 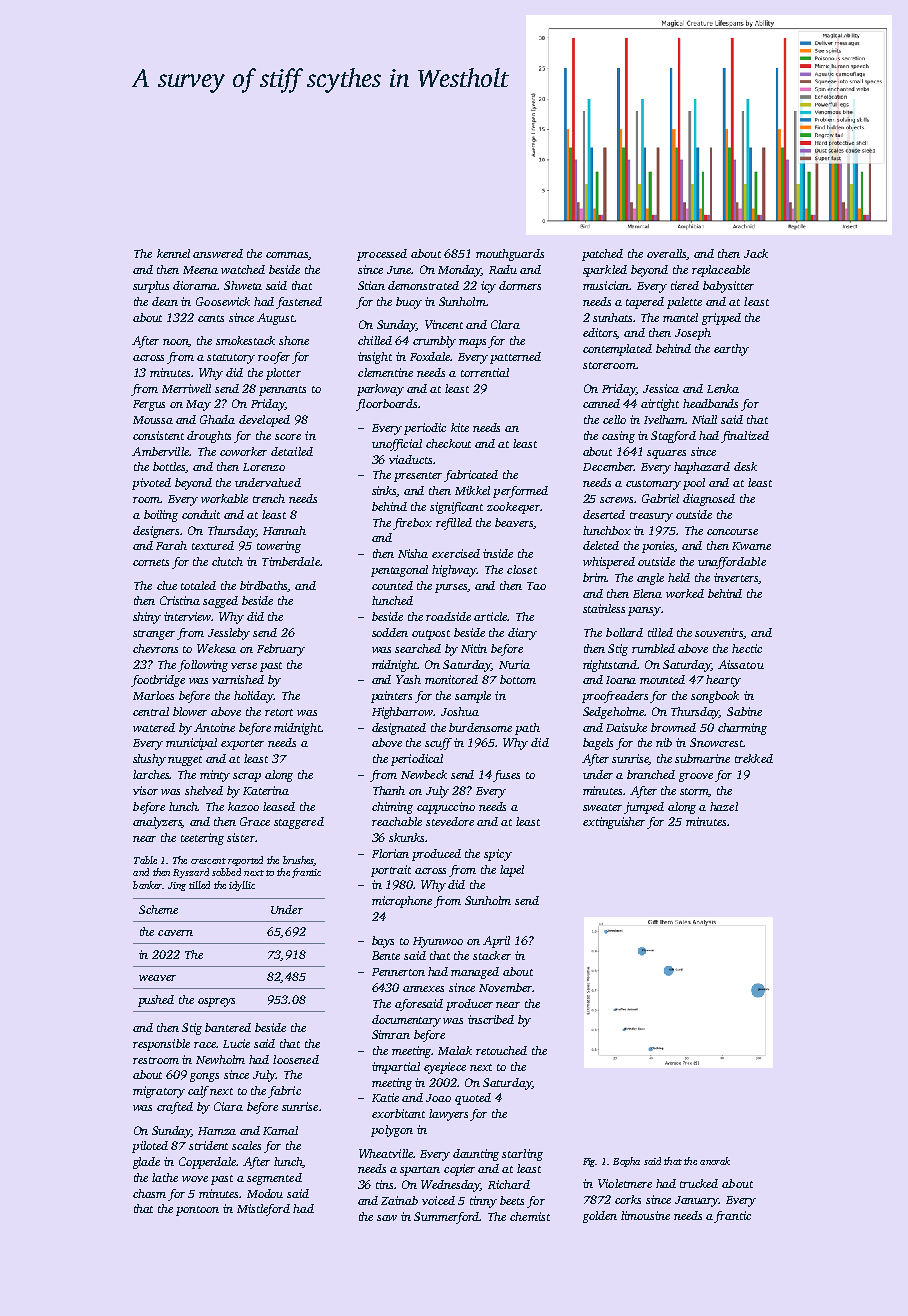 What do you see at coordinates (527, 729) in the screenshot?
I see `path` at bounding box center [527, 729].
